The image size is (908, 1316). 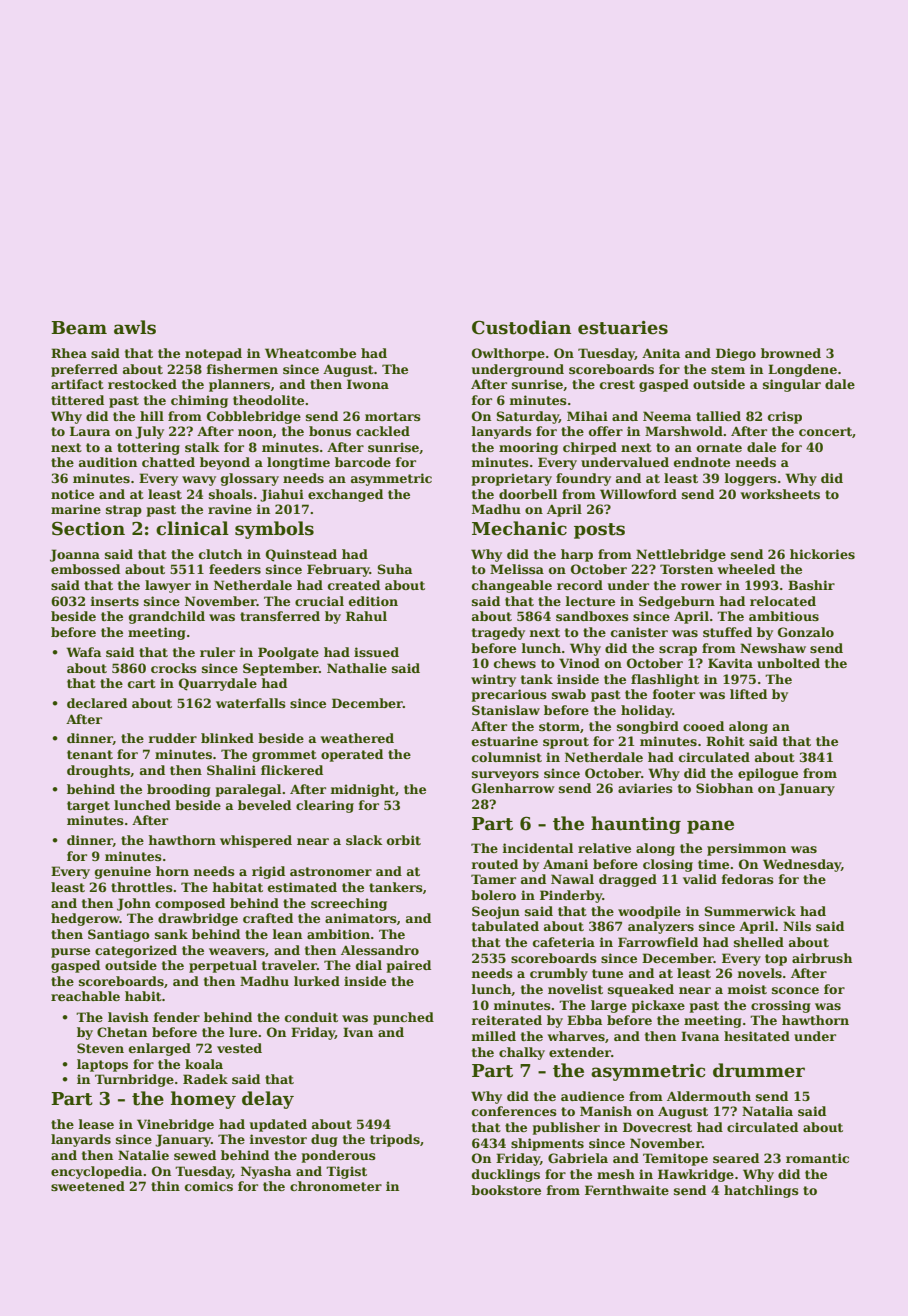 What do you see at coordinates (165, 1186) in the page?
I see `thin` at bounding box center [165, 1186].
